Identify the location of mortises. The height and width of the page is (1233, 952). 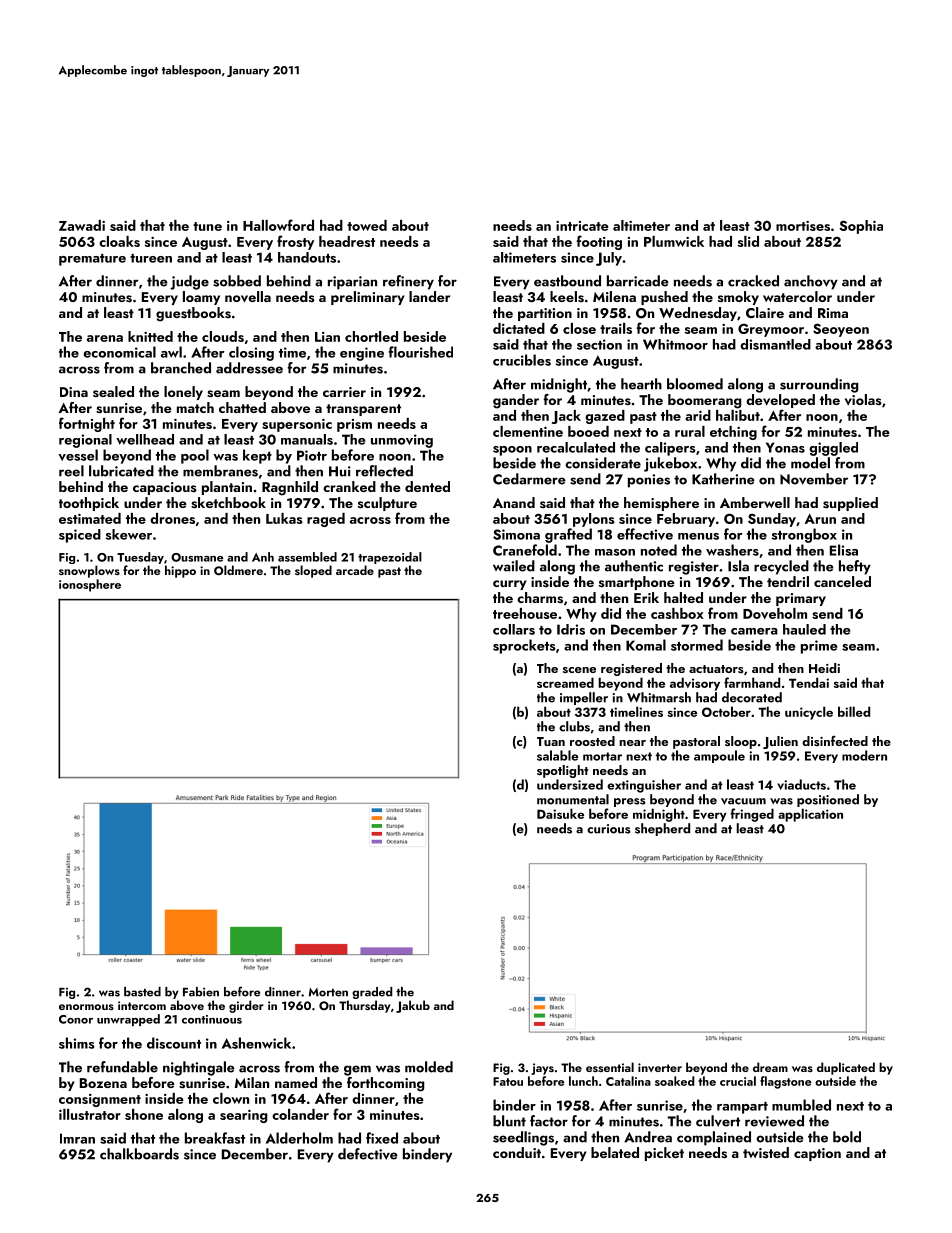
(803, 226).
